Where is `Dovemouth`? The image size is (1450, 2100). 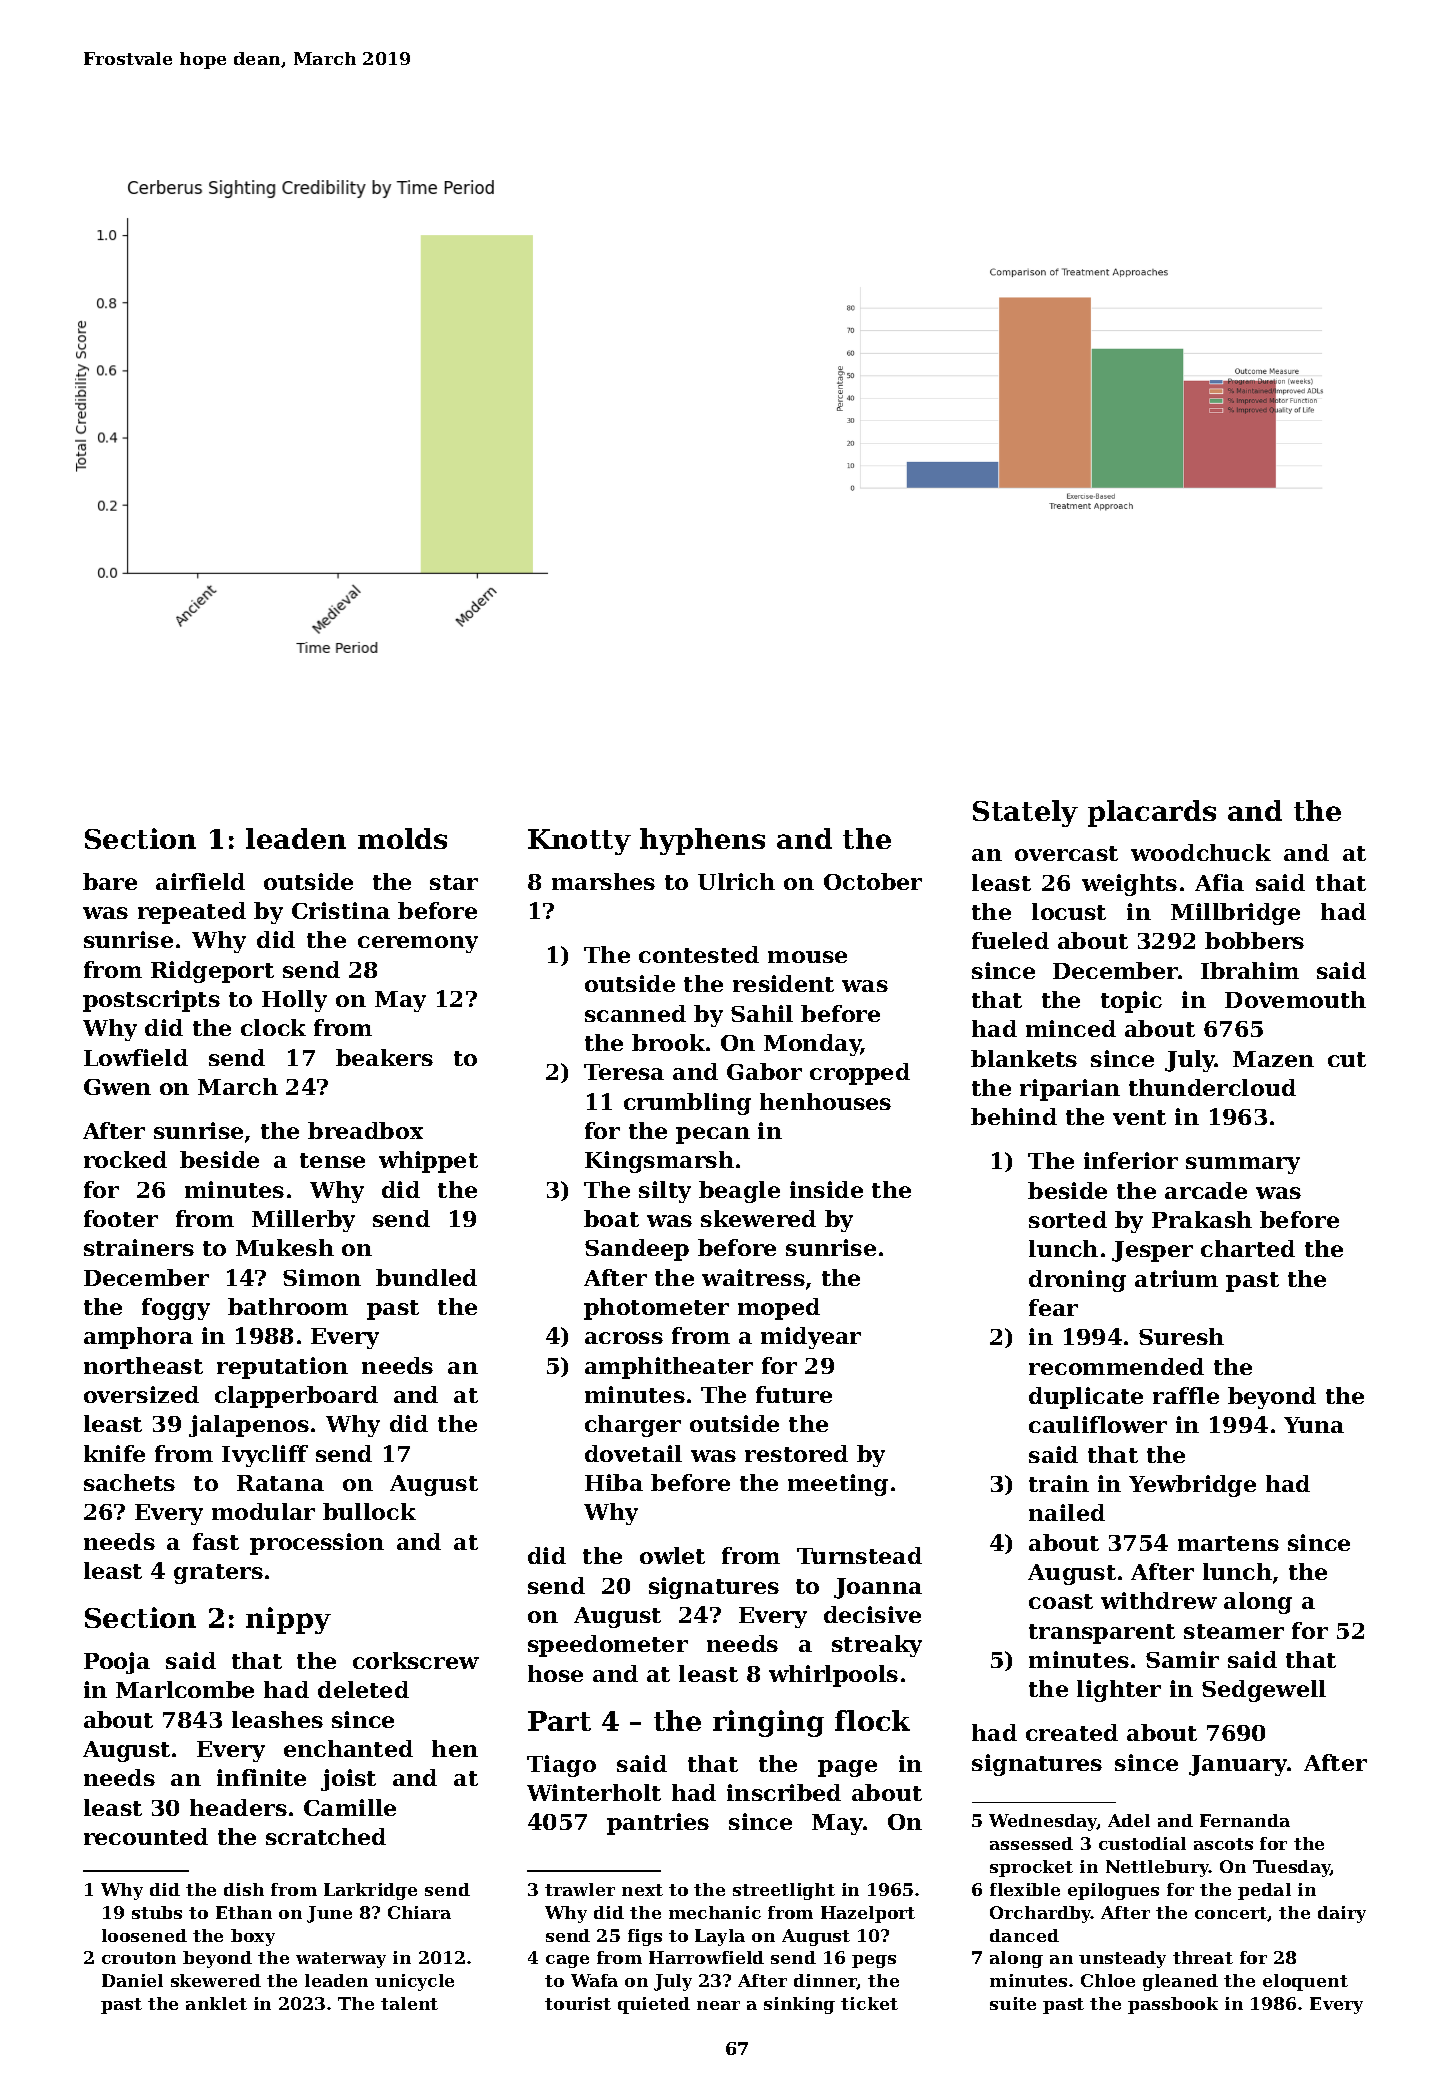
Dovemouth is located at coordinates (1295, 999).
